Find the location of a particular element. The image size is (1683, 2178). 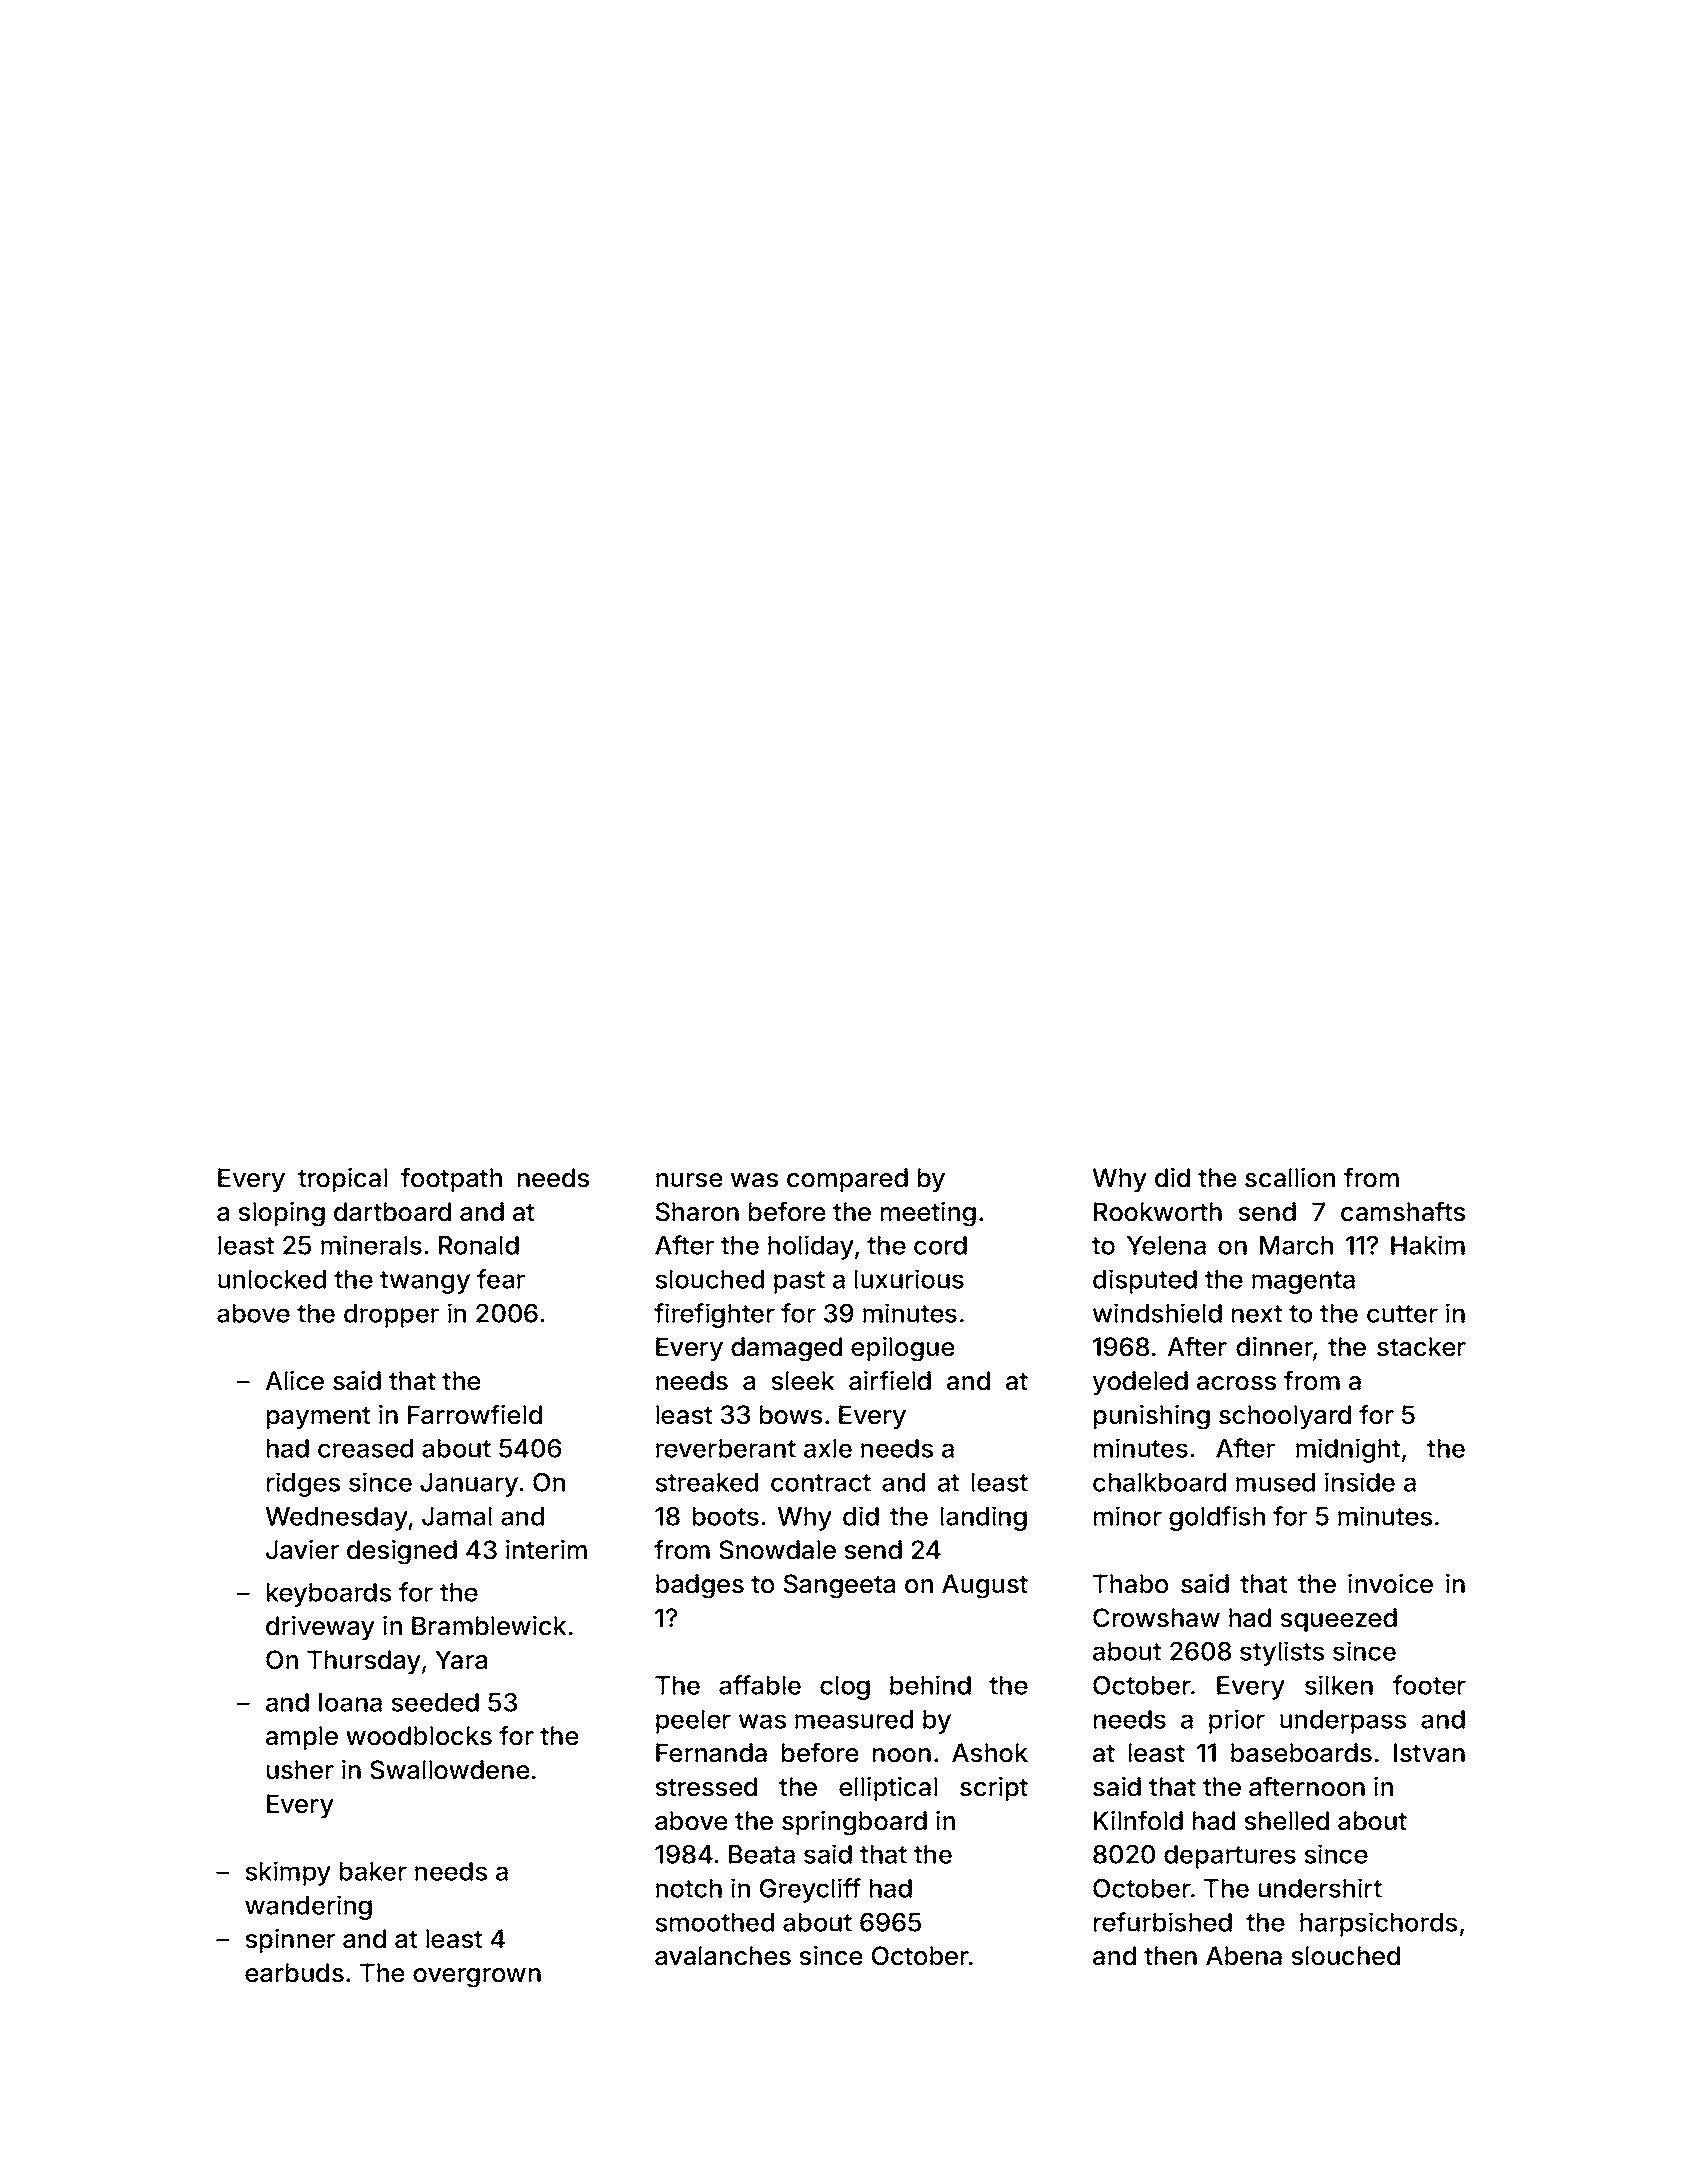

dropper is located at coordinates (391, 1316).
